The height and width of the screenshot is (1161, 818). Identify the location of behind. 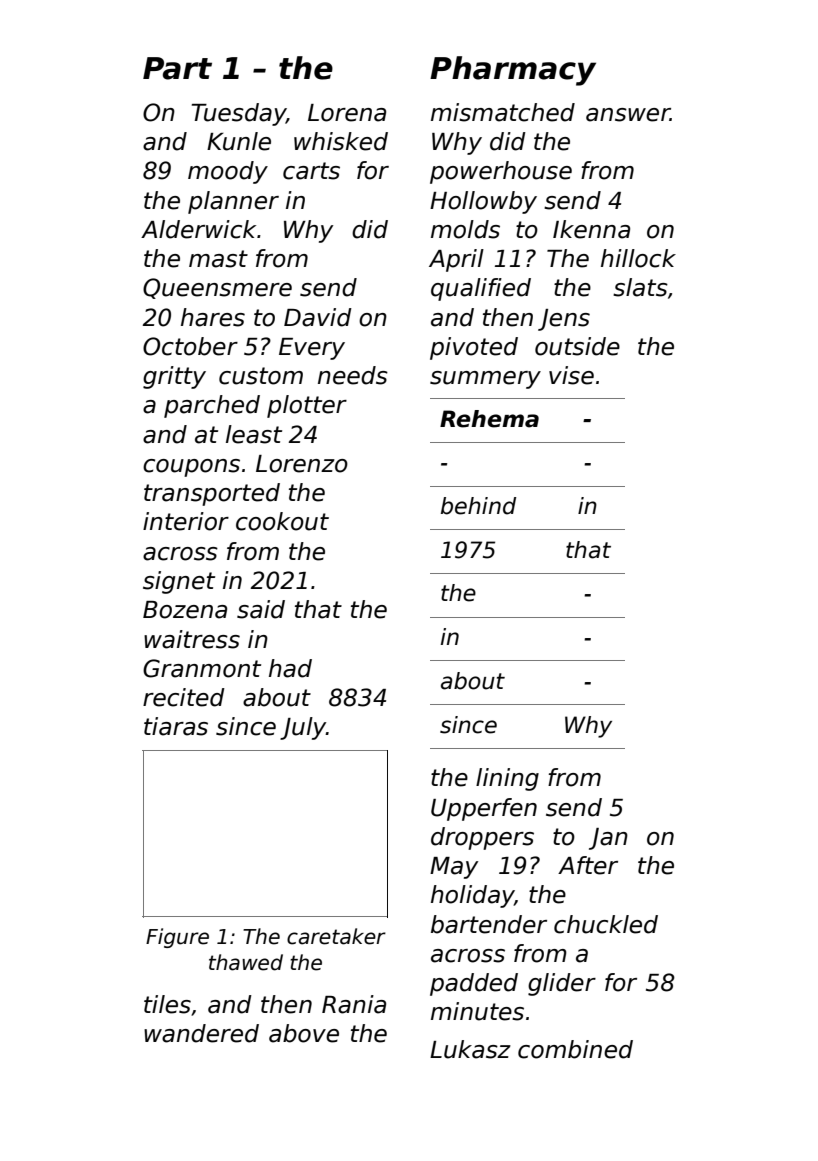
(478, 506).
